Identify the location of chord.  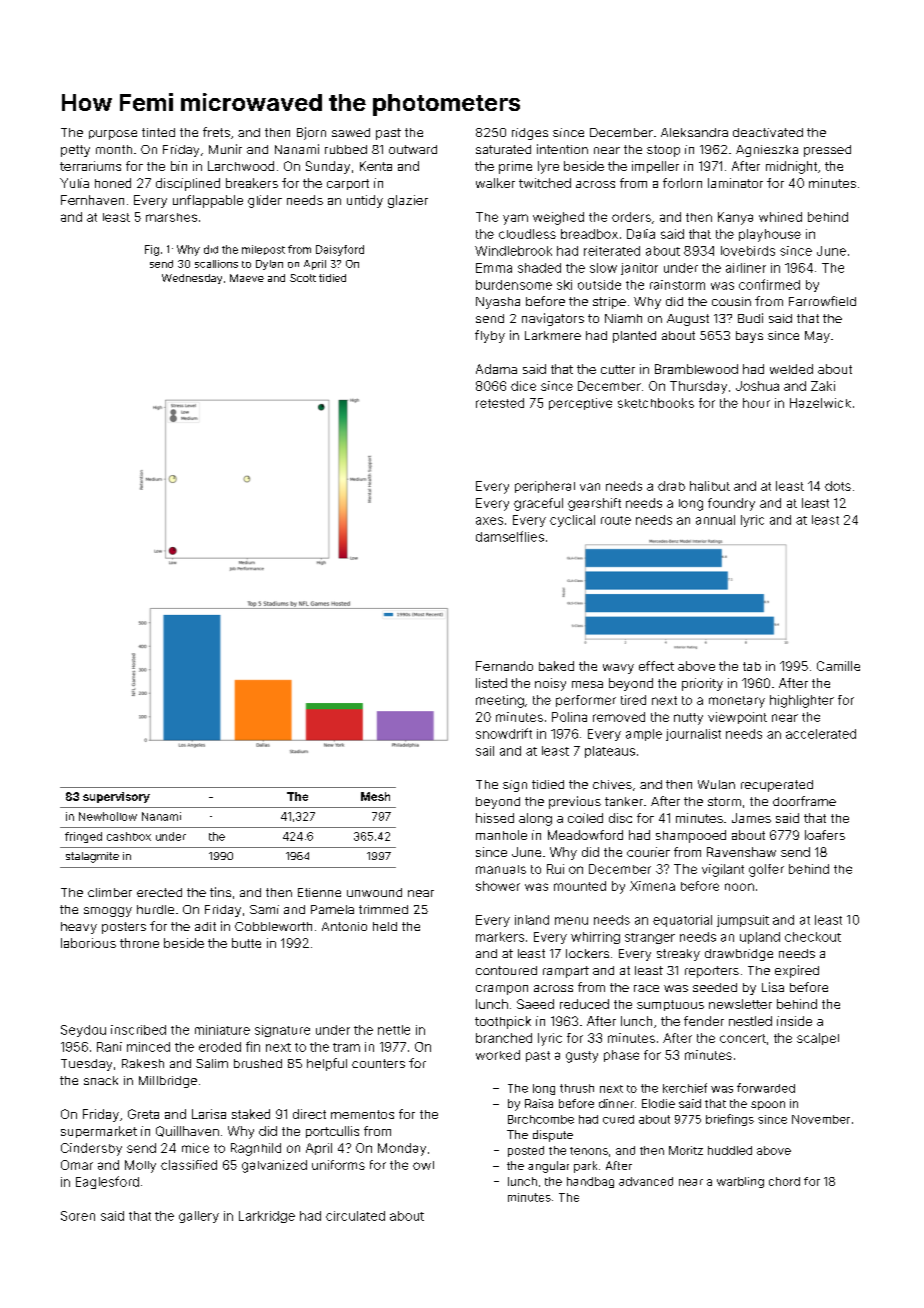
(784, 1181).
